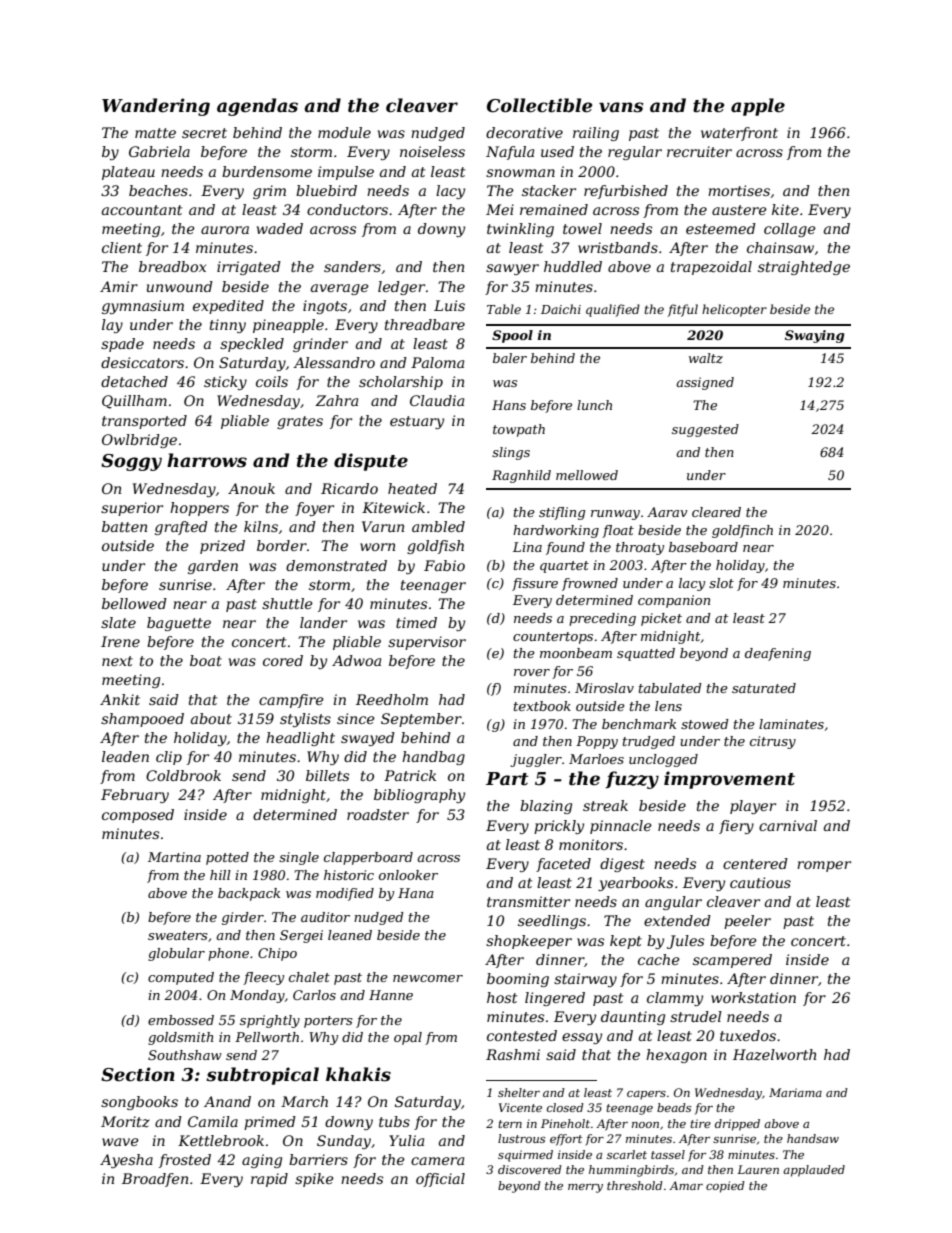 The image size is (952, 1233). I want to click on agendas, so click(257, 107).
